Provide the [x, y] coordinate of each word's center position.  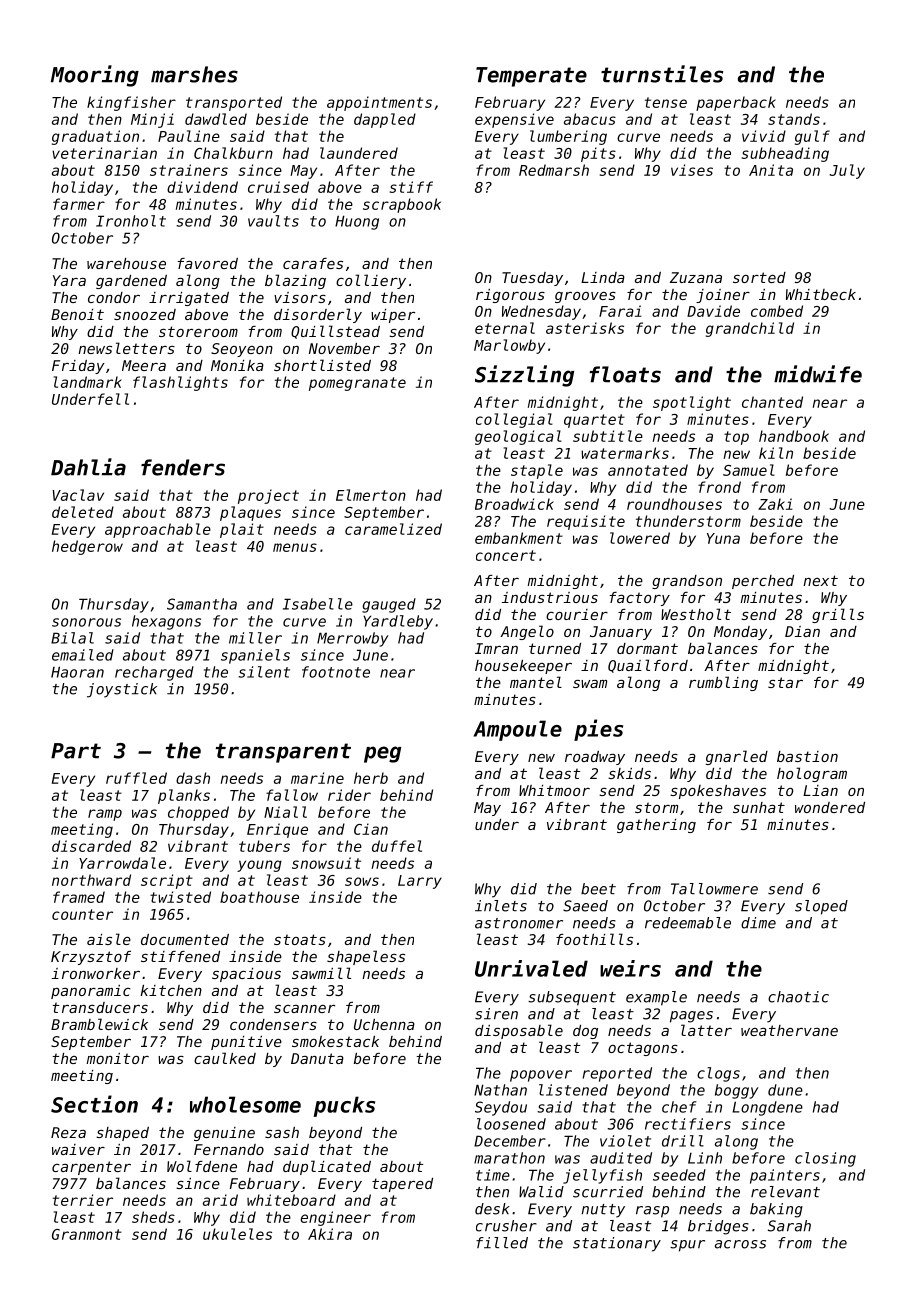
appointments [379, 103]
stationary [617, 1244]
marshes [194, 74]
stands [794, 119]
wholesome [245, 1104]
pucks [344, 1106]
